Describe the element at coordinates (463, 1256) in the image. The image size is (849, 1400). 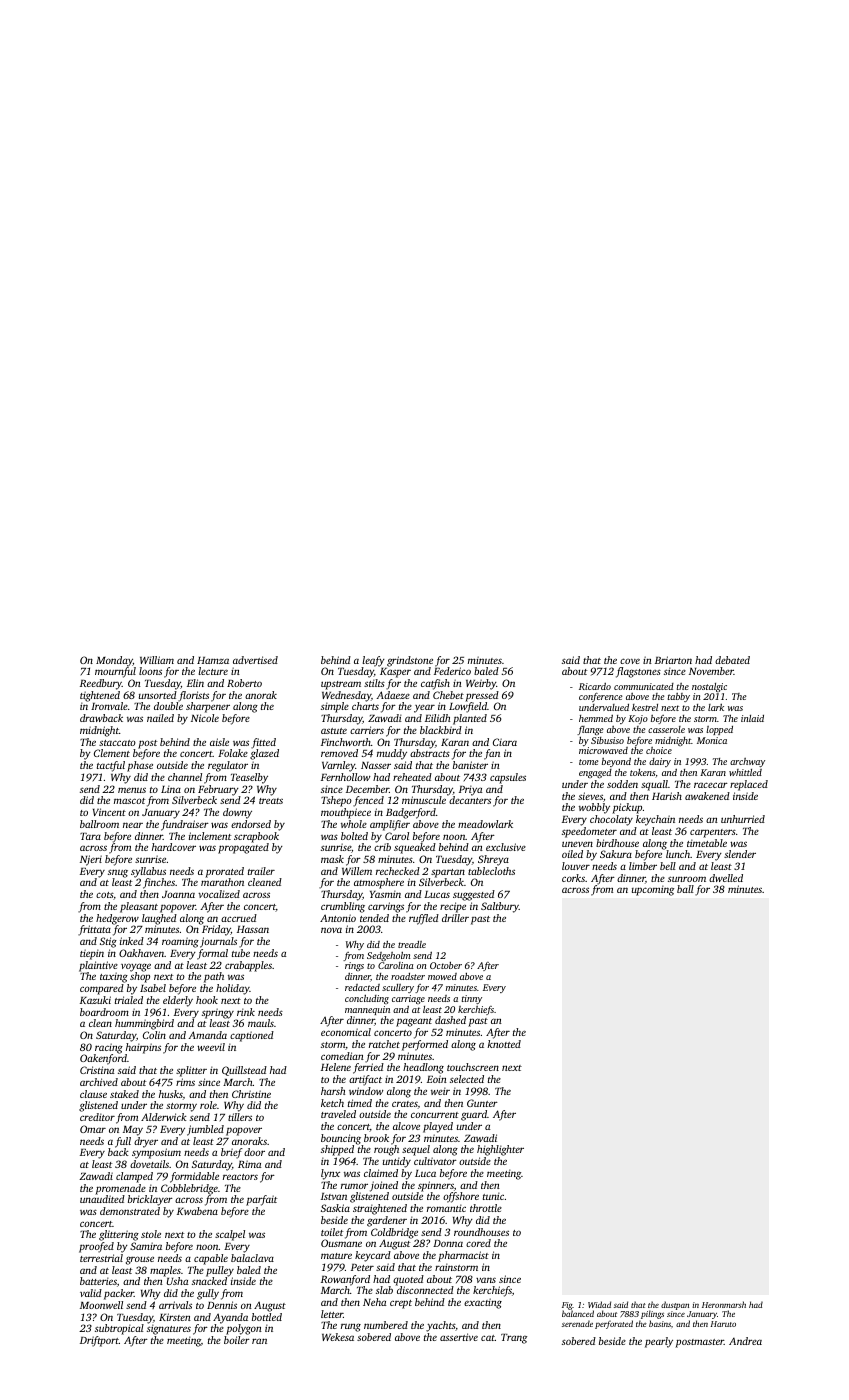
I see `pharmacist` at that location.
